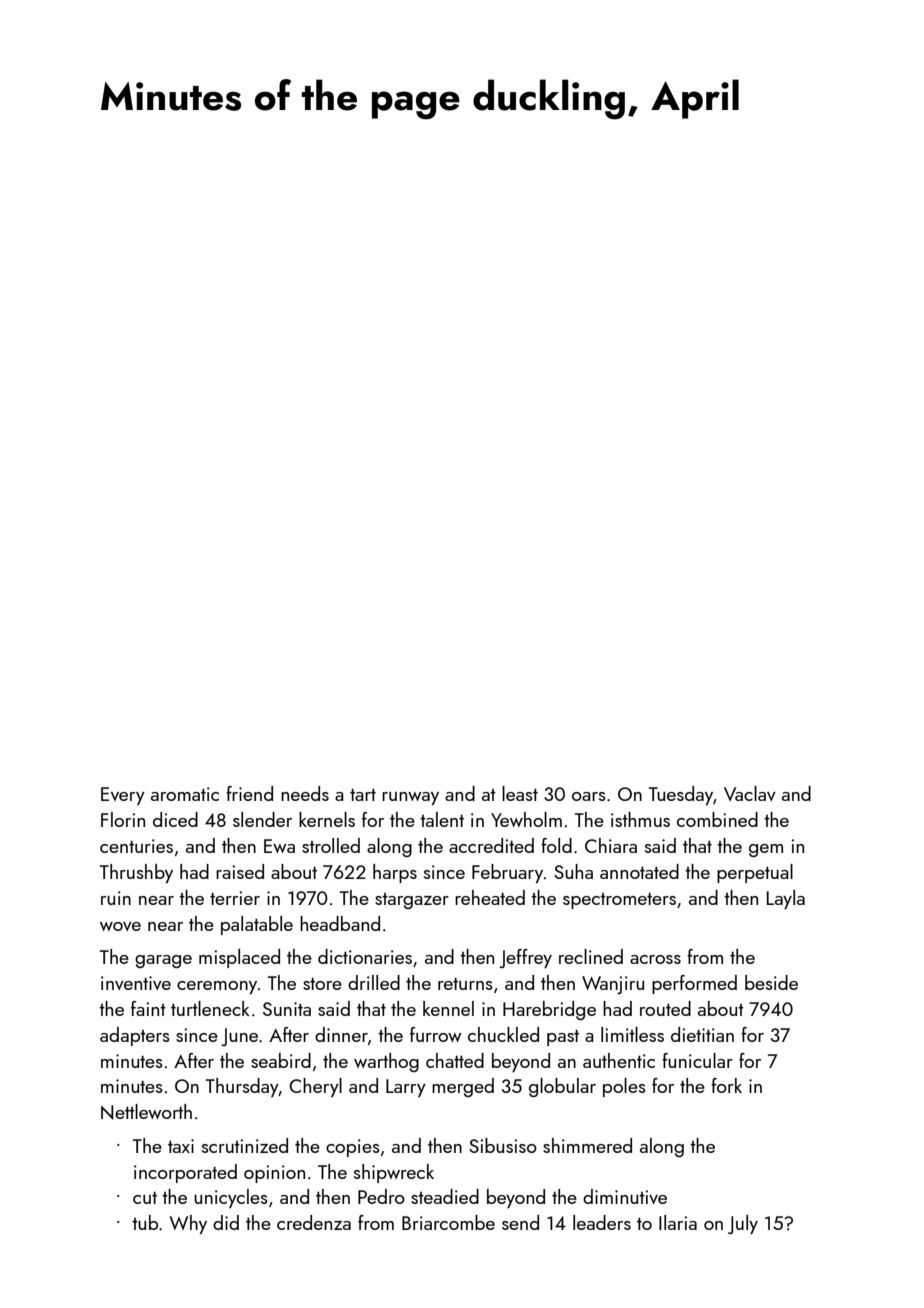 This screenshot has width=924, height=1308. What do you see at coordinates (786, 900) in the screenshot?
I see `Layla` at bounding box center [786, 900].
